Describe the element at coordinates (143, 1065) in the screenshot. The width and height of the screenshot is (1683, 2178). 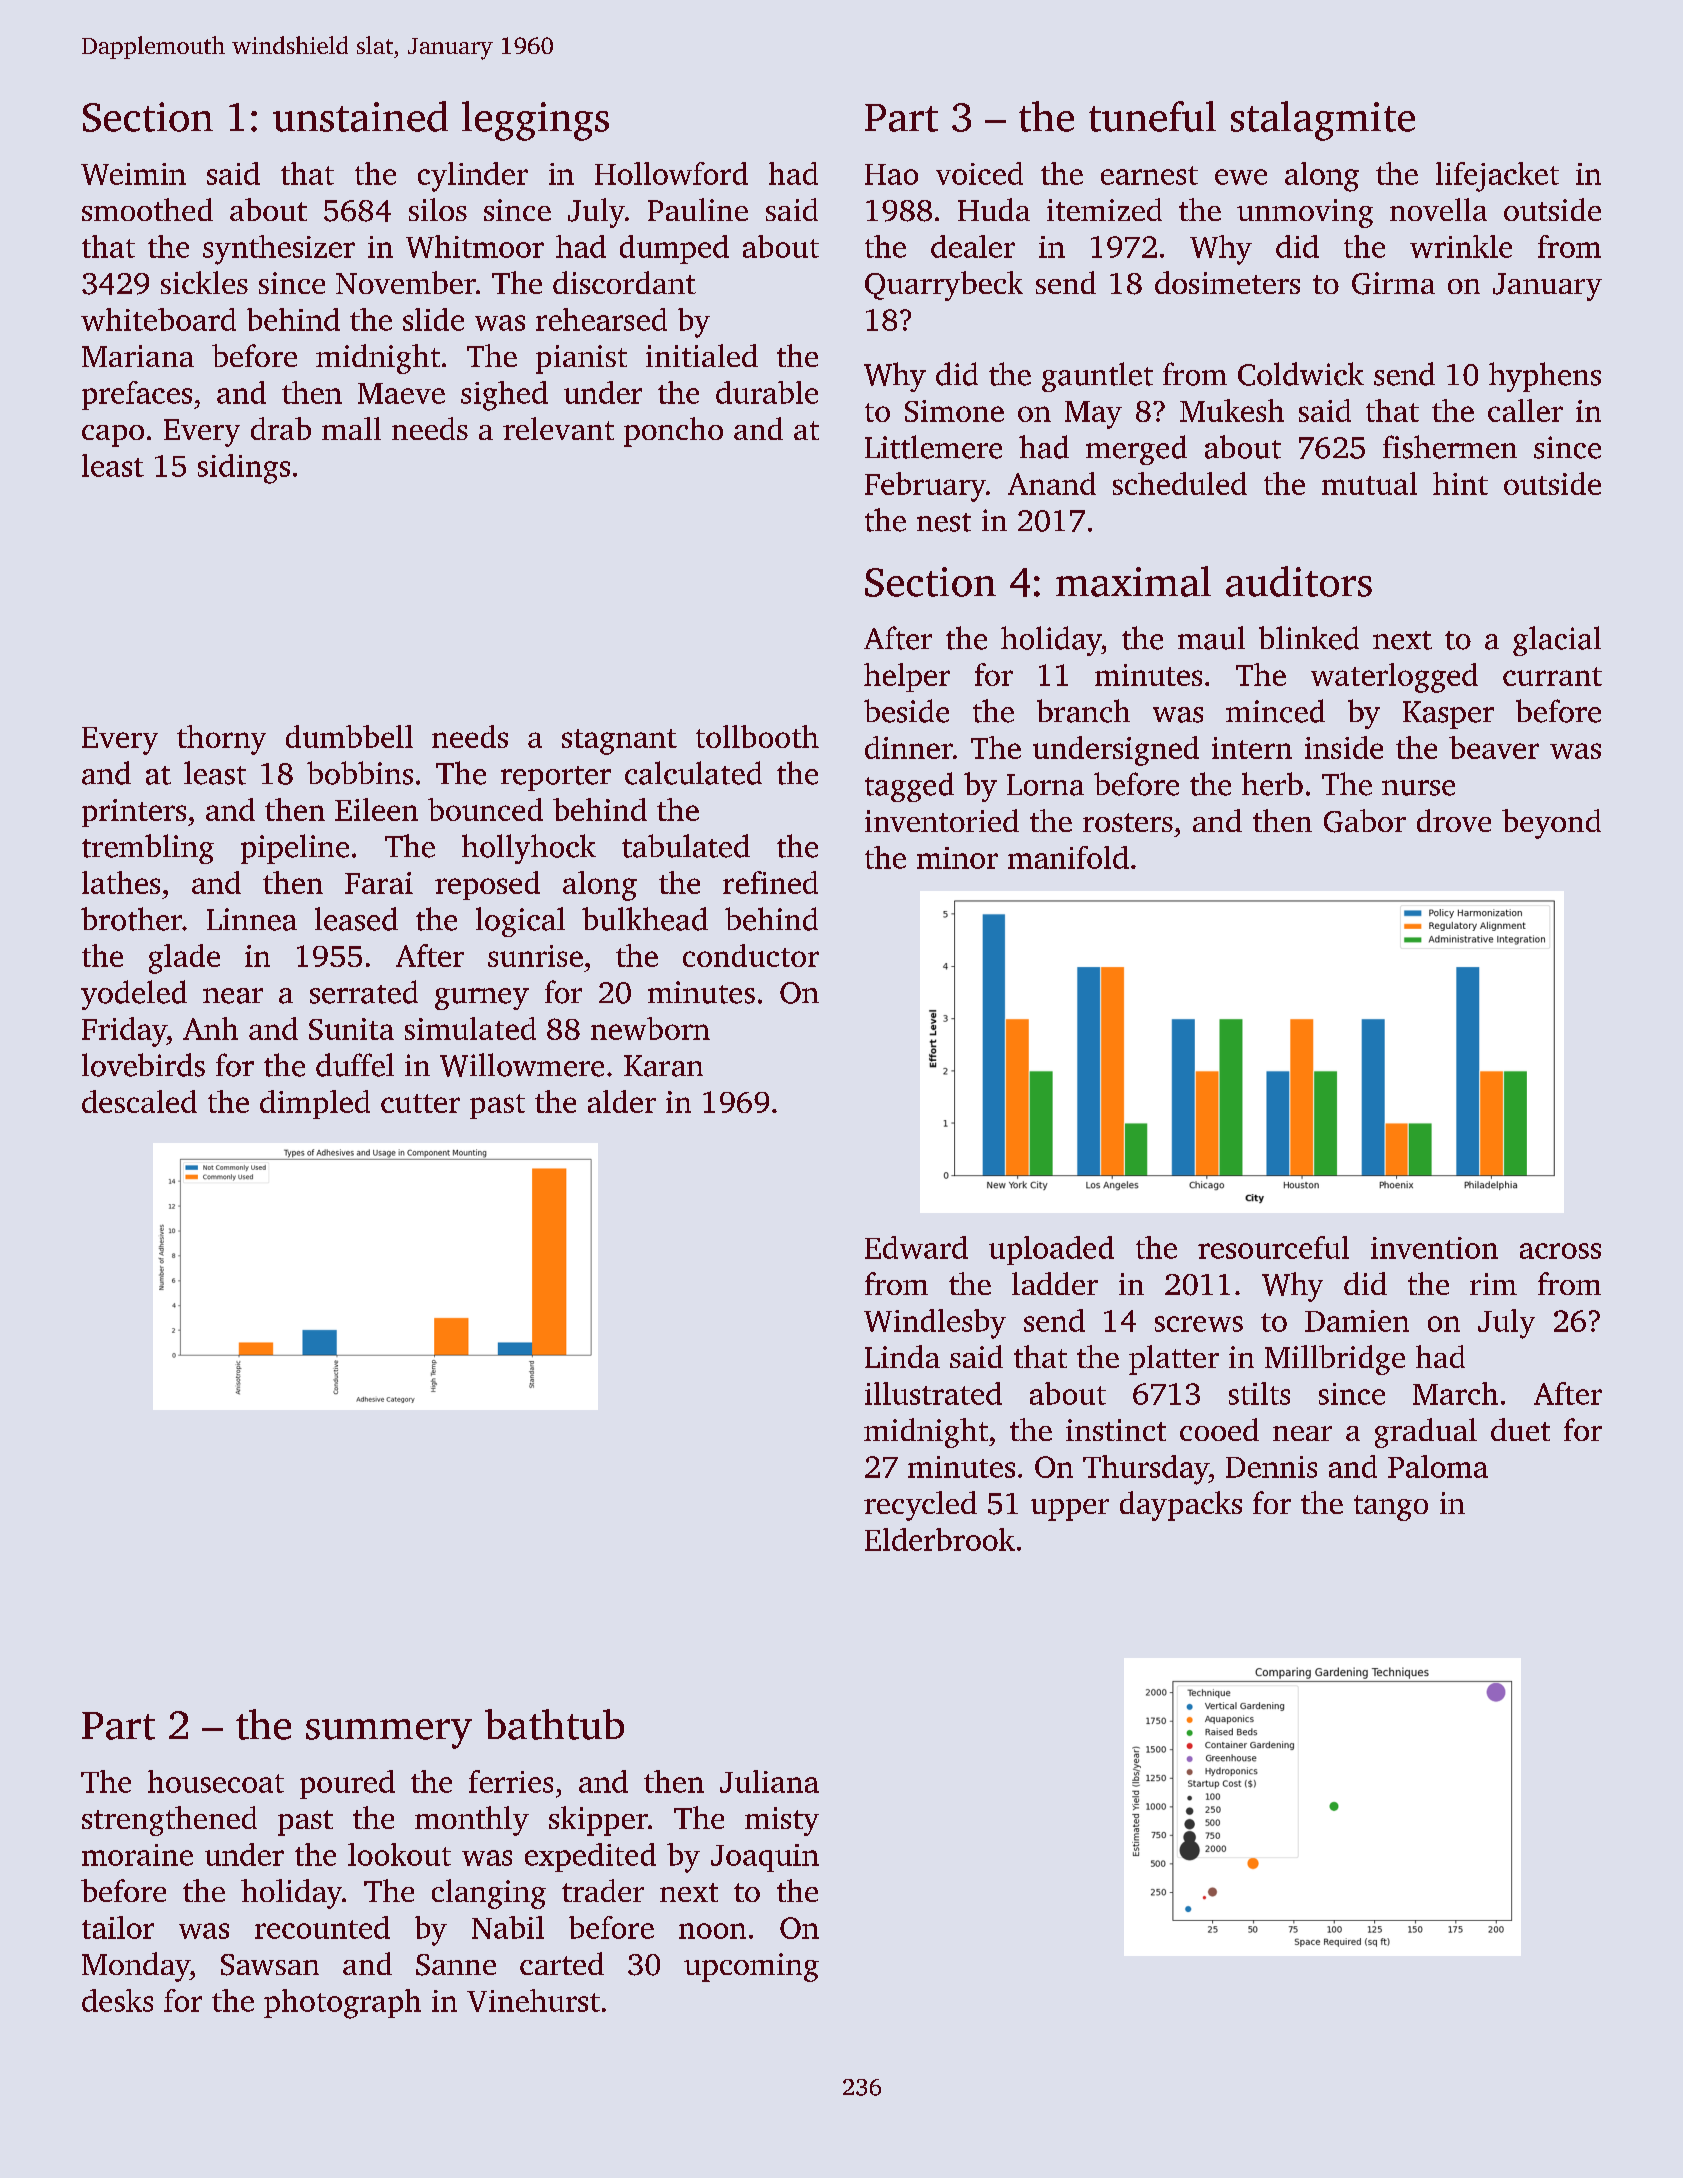
I see `lovebirds` at that location.
